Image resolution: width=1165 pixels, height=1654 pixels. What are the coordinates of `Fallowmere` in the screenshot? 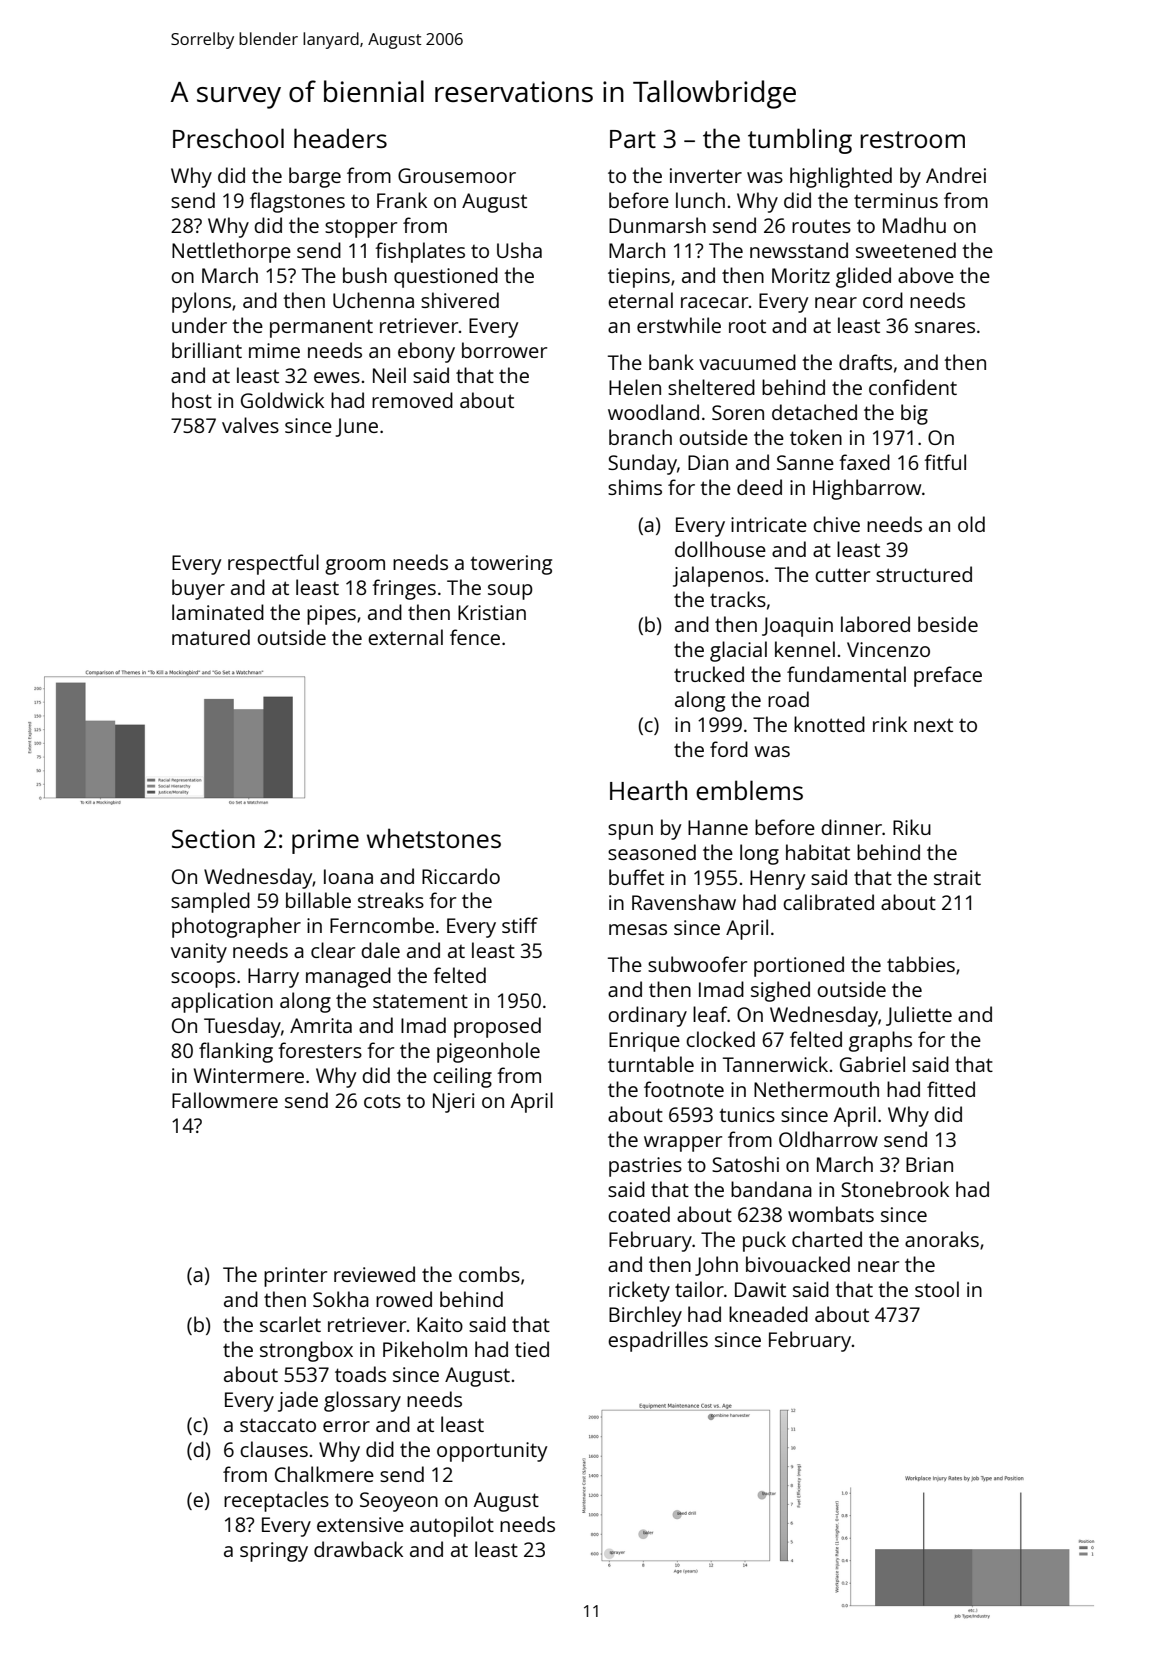 It's located at (225, 1100).
